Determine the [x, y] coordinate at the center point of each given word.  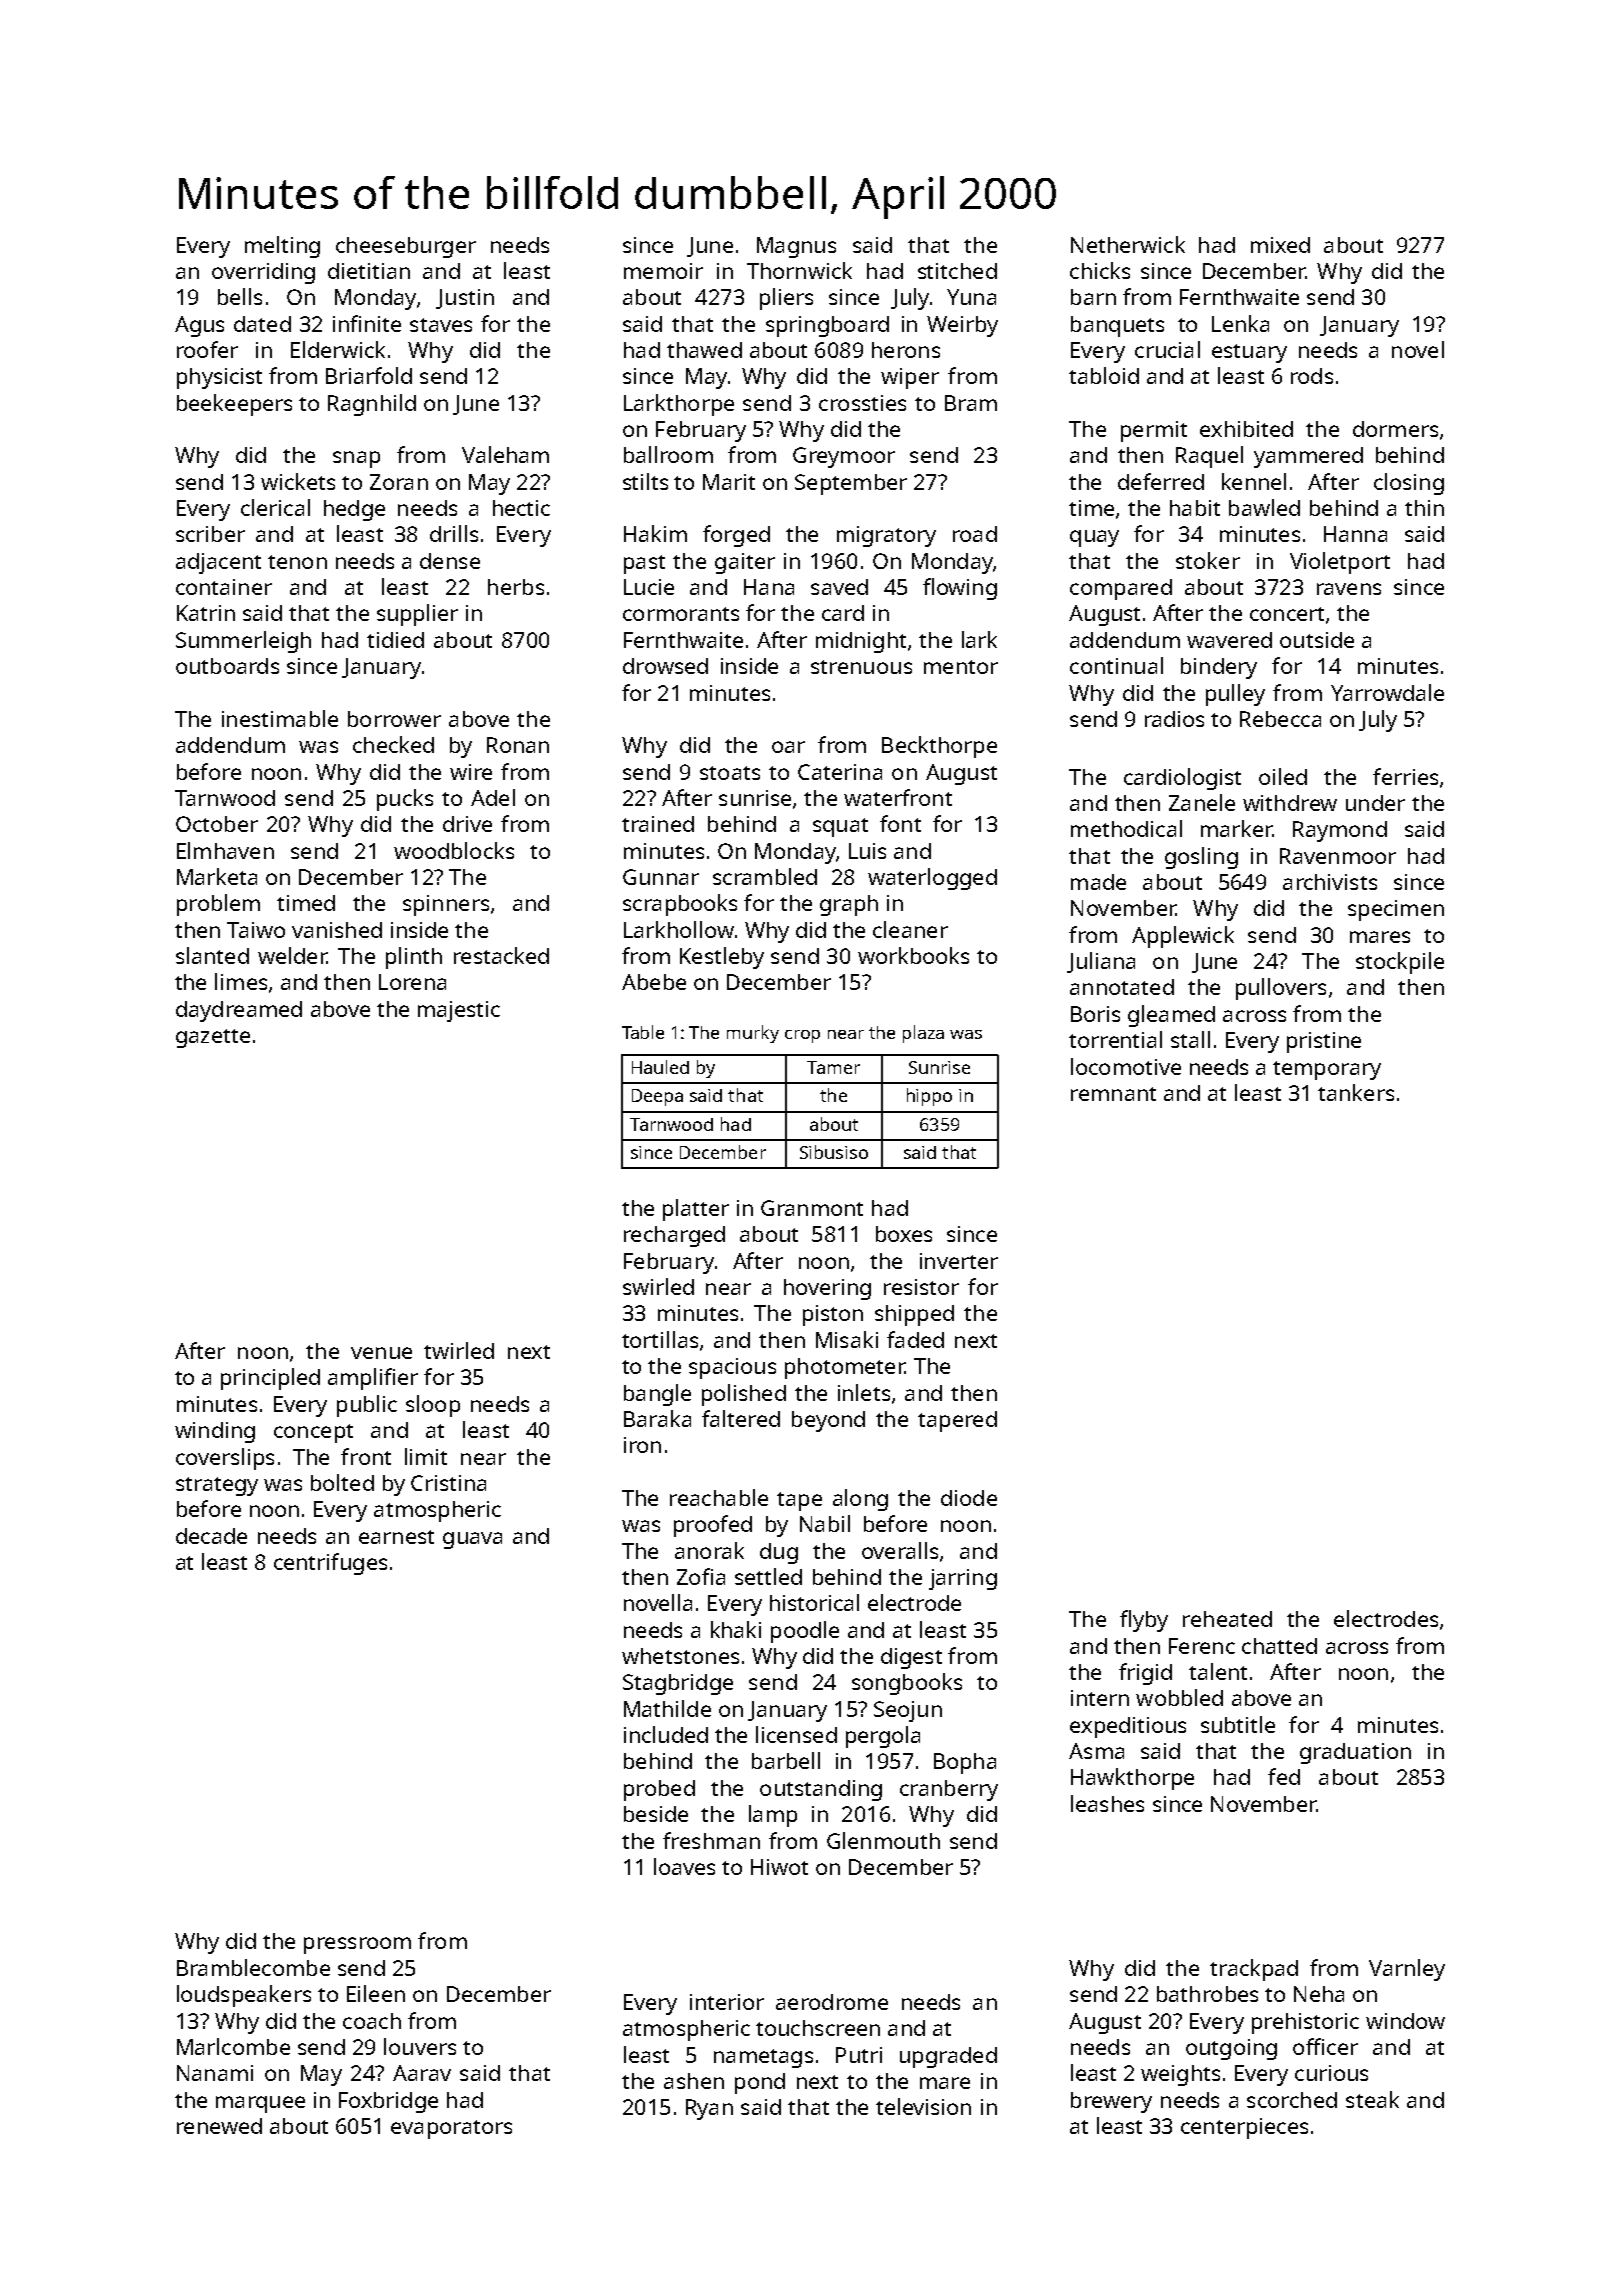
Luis [867, 851]
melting [282, 247]
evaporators [451, 2129]
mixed [1280, 245]
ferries [1405, 776]
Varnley [1407, 1970]
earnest [396, 1537]
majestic [459, 1011]
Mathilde [667, 1708]
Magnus [796, 247]
